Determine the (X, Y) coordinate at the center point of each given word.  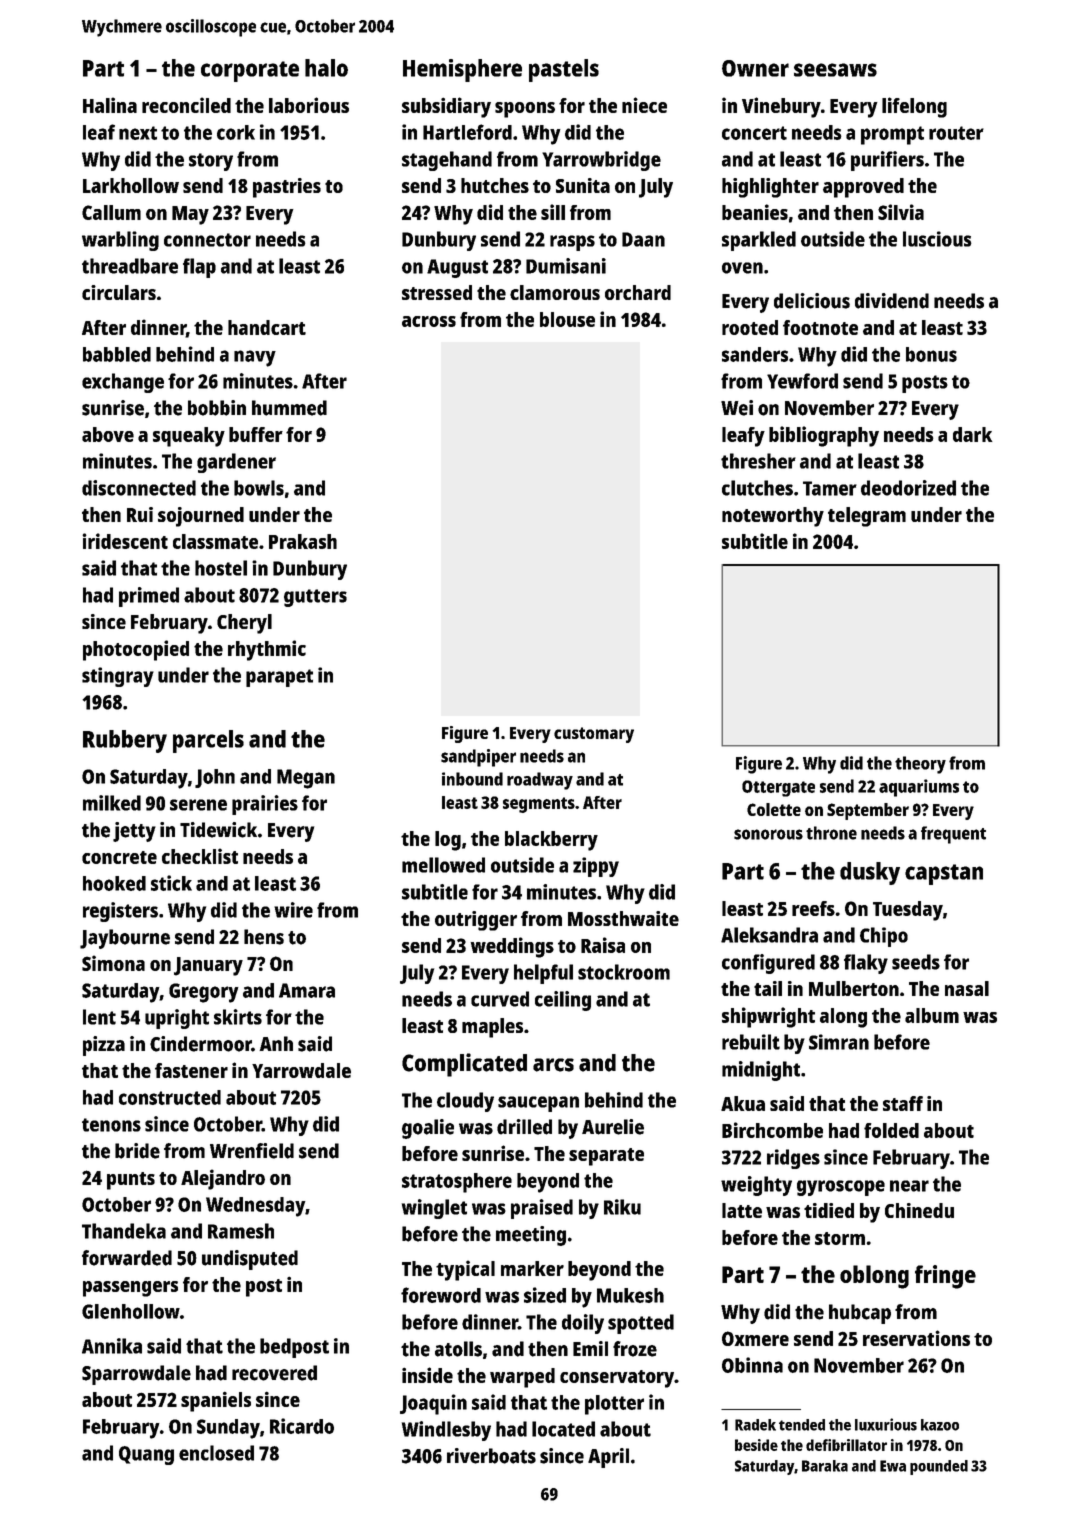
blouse (567, 319)
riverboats (491, 1456)
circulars (119, 292)
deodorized (908, 488)
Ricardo (302, 1426)
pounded (939, 1467)
